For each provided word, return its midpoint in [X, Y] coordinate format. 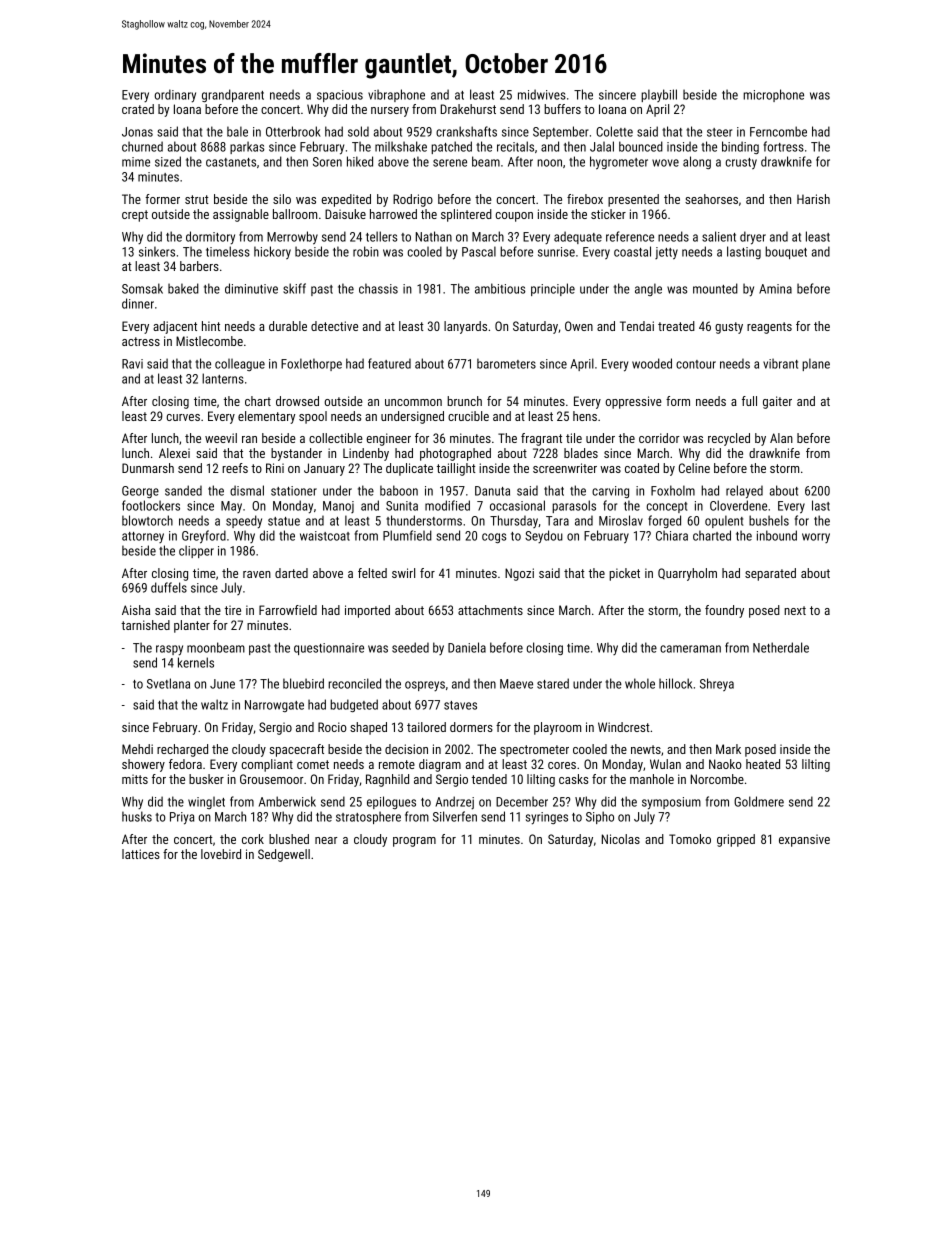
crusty [741, 163]
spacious [340, 96]
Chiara [672, 535]
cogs [494, 538]
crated [138, 109]
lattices [141, 854]
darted [291, 573]
